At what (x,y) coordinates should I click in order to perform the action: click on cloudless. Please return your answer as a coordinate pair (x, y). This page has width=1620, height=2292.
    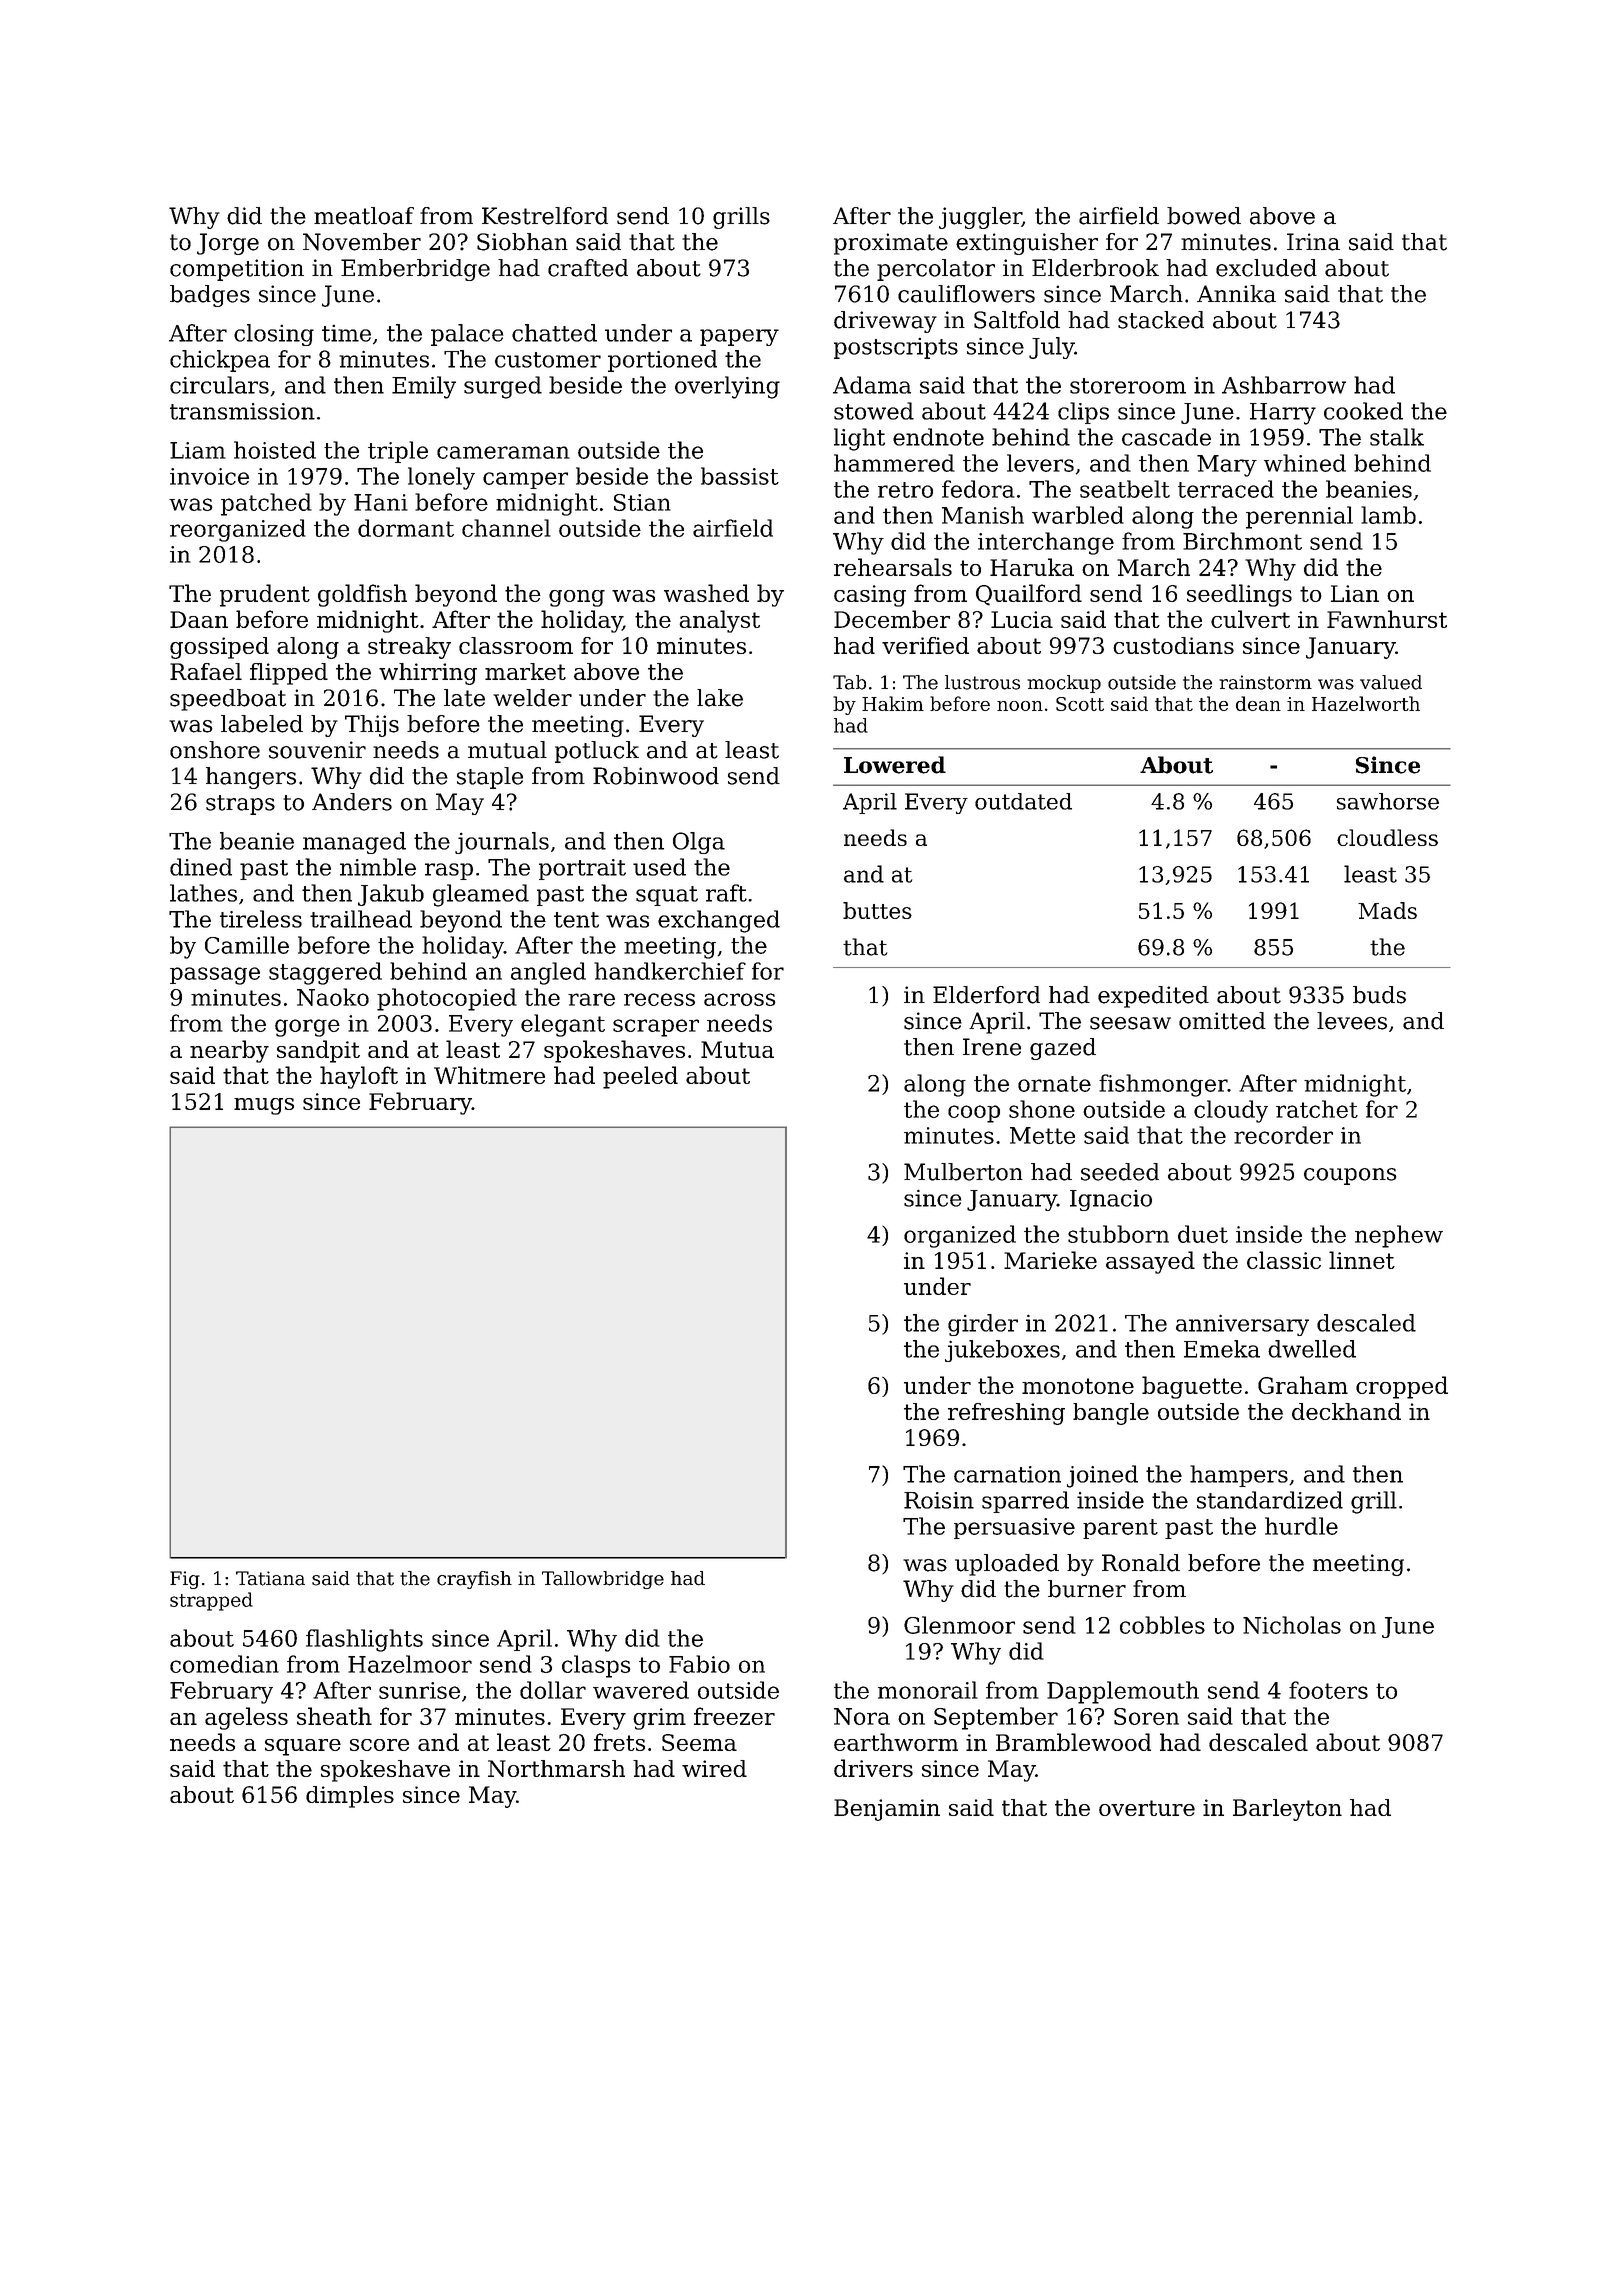
    Looking at the image, I should click on (1387, 837).
